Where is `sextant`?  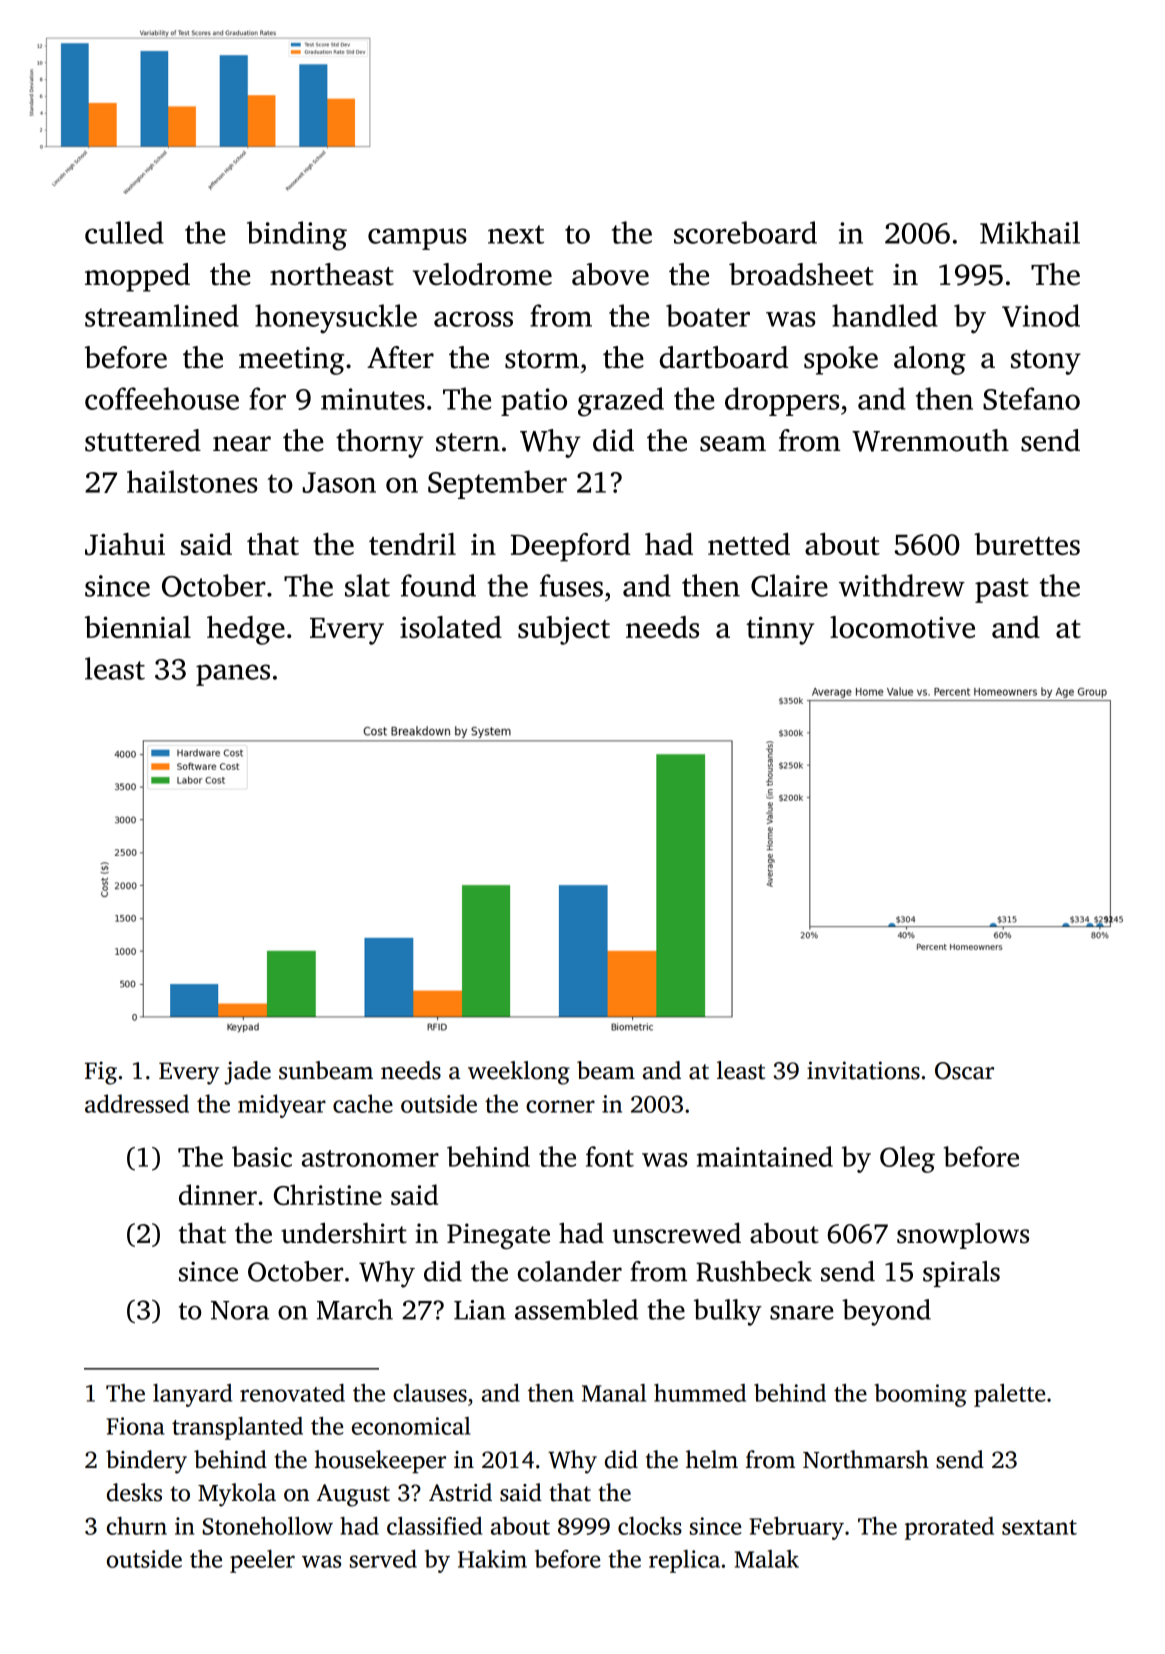
sextant is located at coordinates (1039, 1527).
